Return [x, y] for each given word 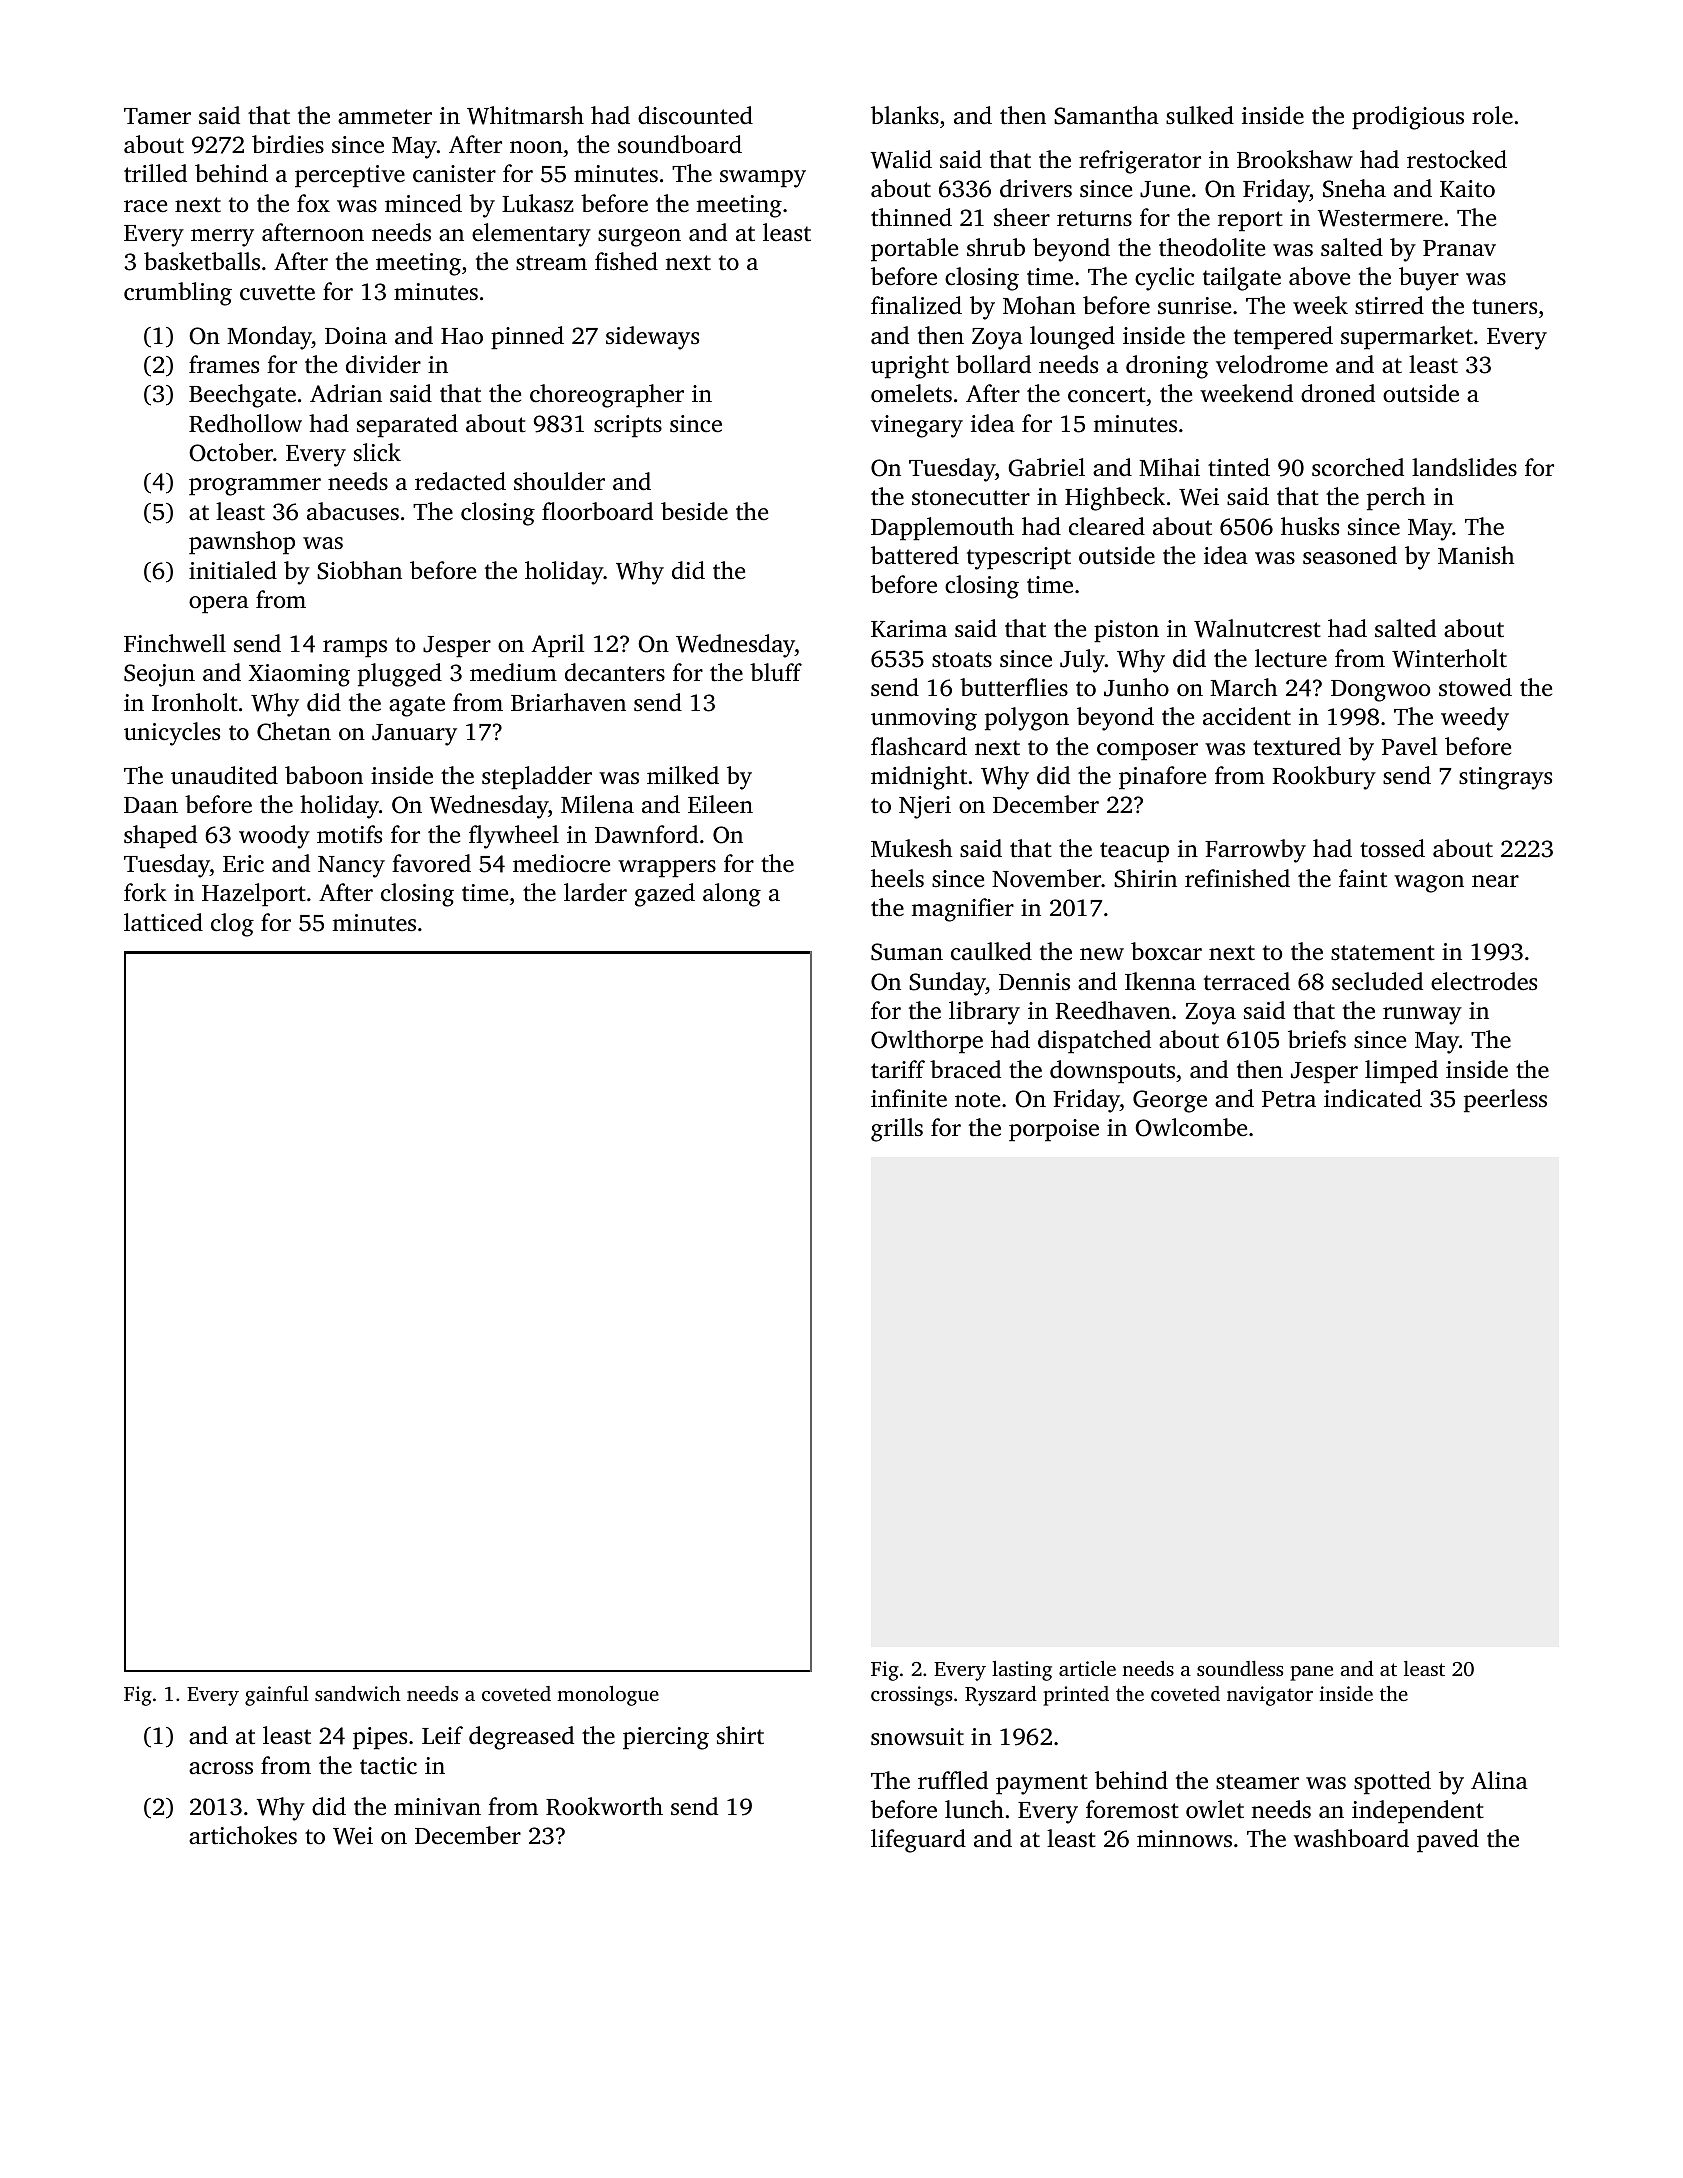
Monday [269, 338]
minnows [1184, 1839]
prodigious [1408, 118]
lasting [1022, 1671]
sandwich [358, 1693]
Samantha [1106, 115]
